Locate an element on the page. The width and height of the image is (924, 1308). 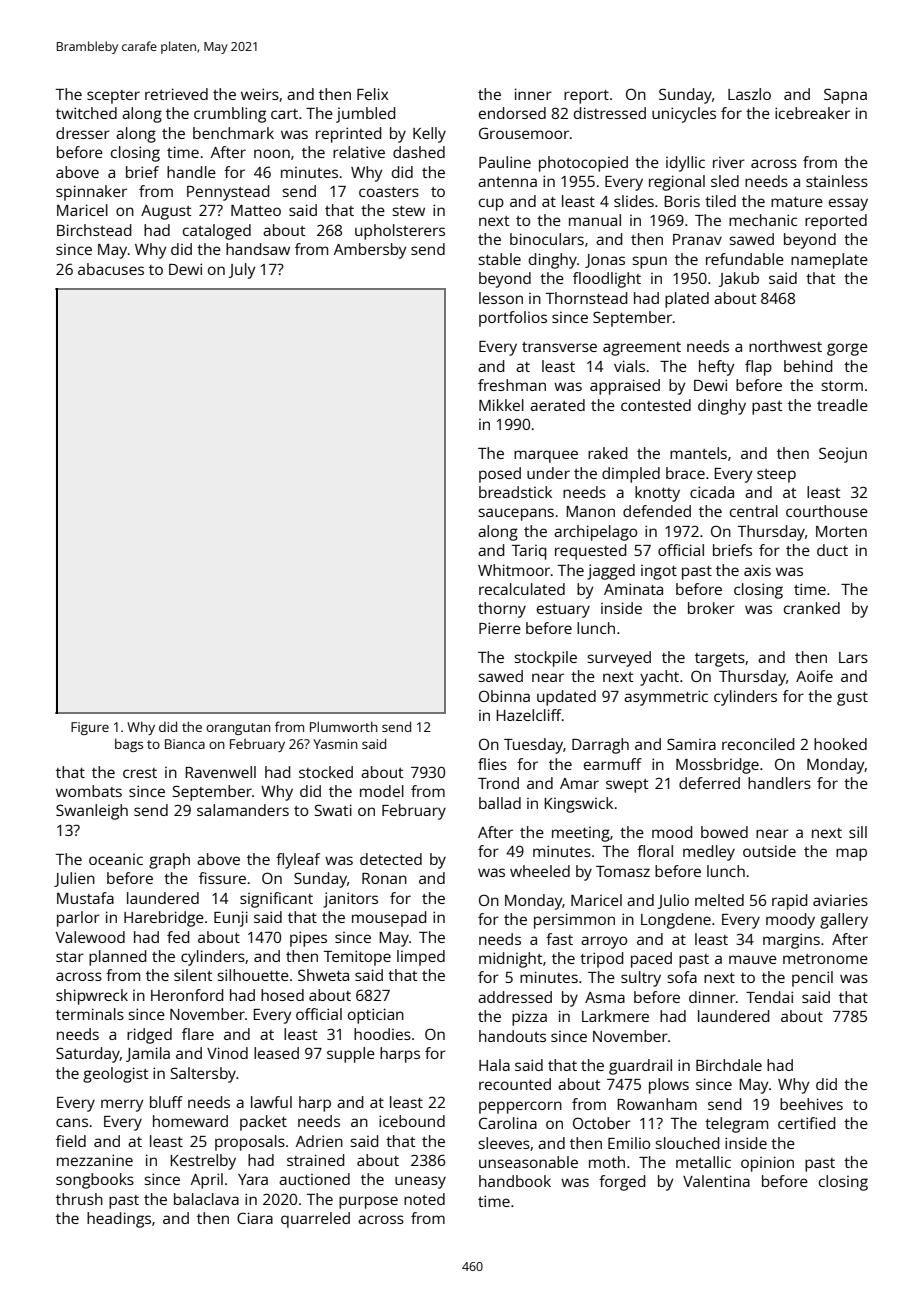
benchmark is located at coordinates (233, 133).
